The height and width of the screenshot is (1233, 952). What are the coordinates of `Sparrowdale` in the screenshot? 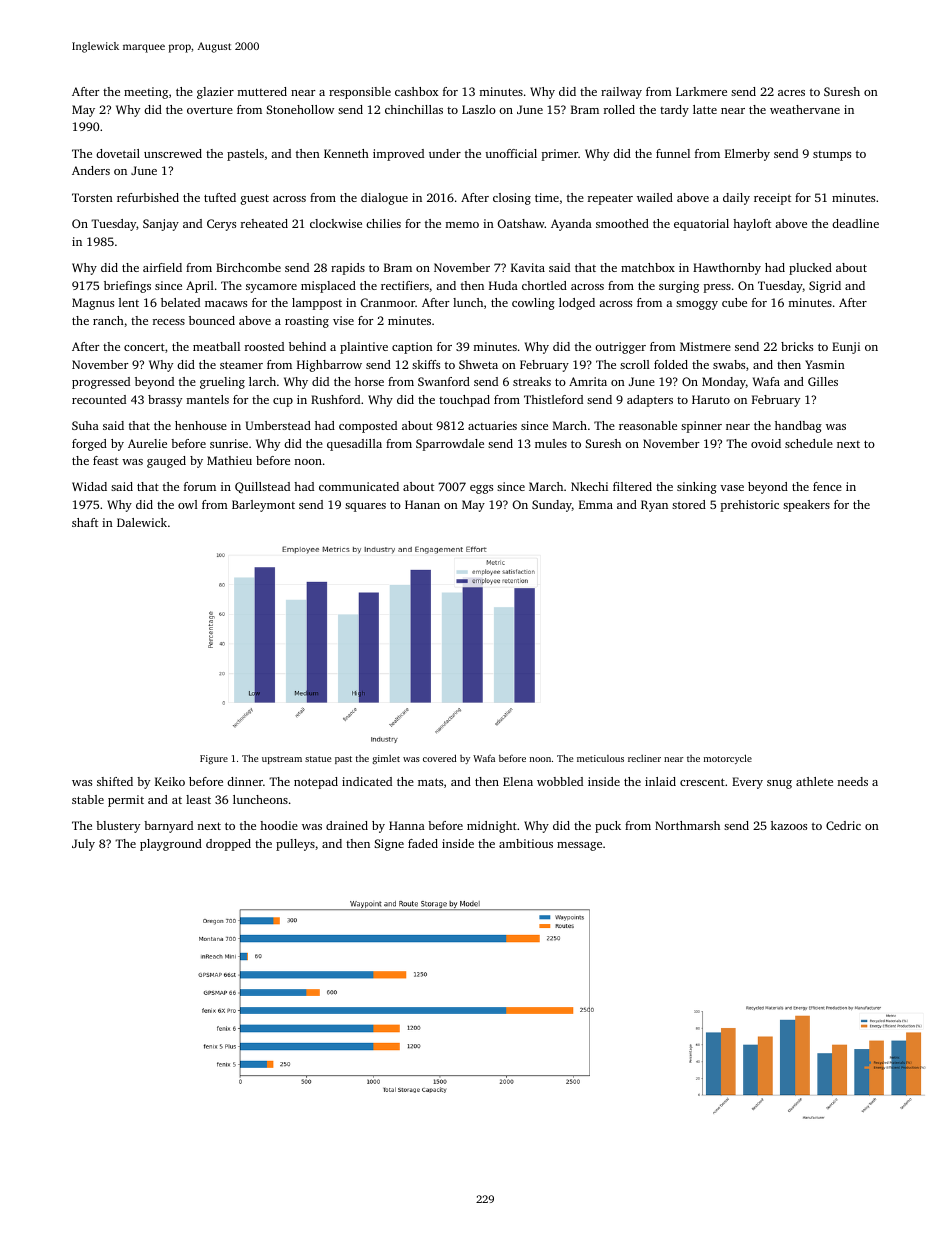 It's located at (450, 445).
